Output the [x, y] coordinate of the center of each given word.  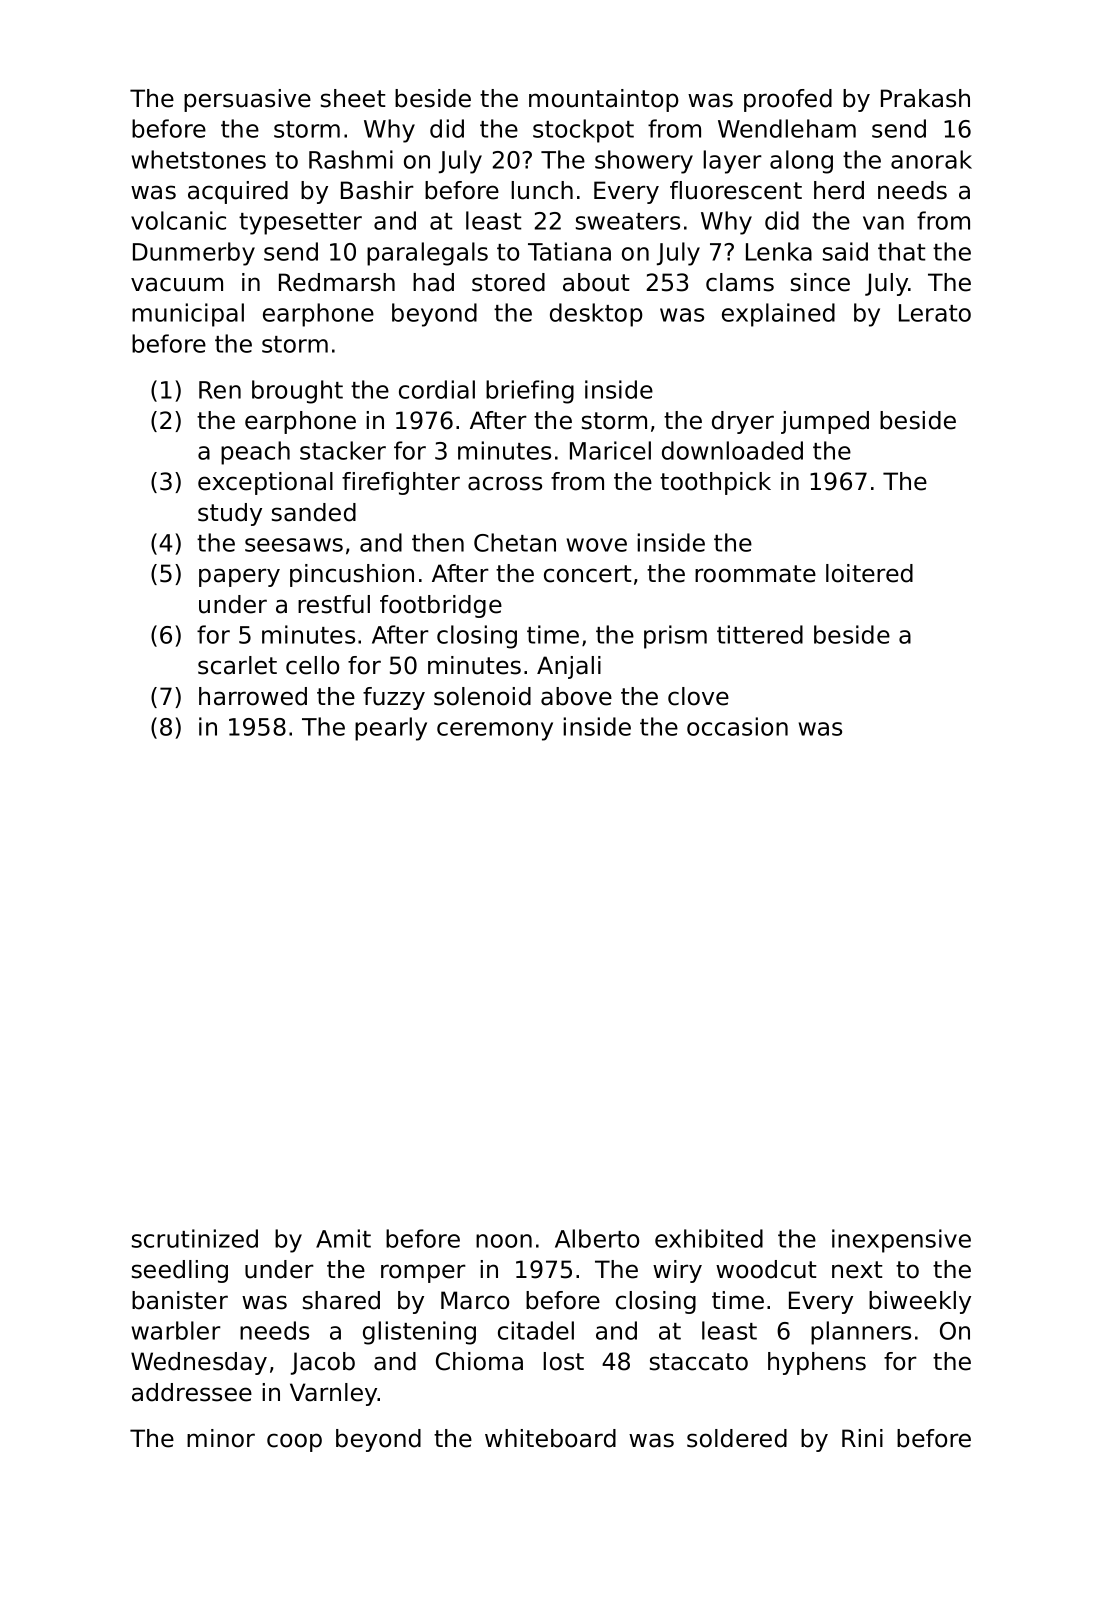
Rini [862, 1438]
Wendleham [787, 128]
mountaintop [604, 100]
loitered [869, 573]
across [505, 483]
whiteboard [550, 1438]
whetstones [199, 159]
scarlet [237, 665]
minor [221, 1438]
